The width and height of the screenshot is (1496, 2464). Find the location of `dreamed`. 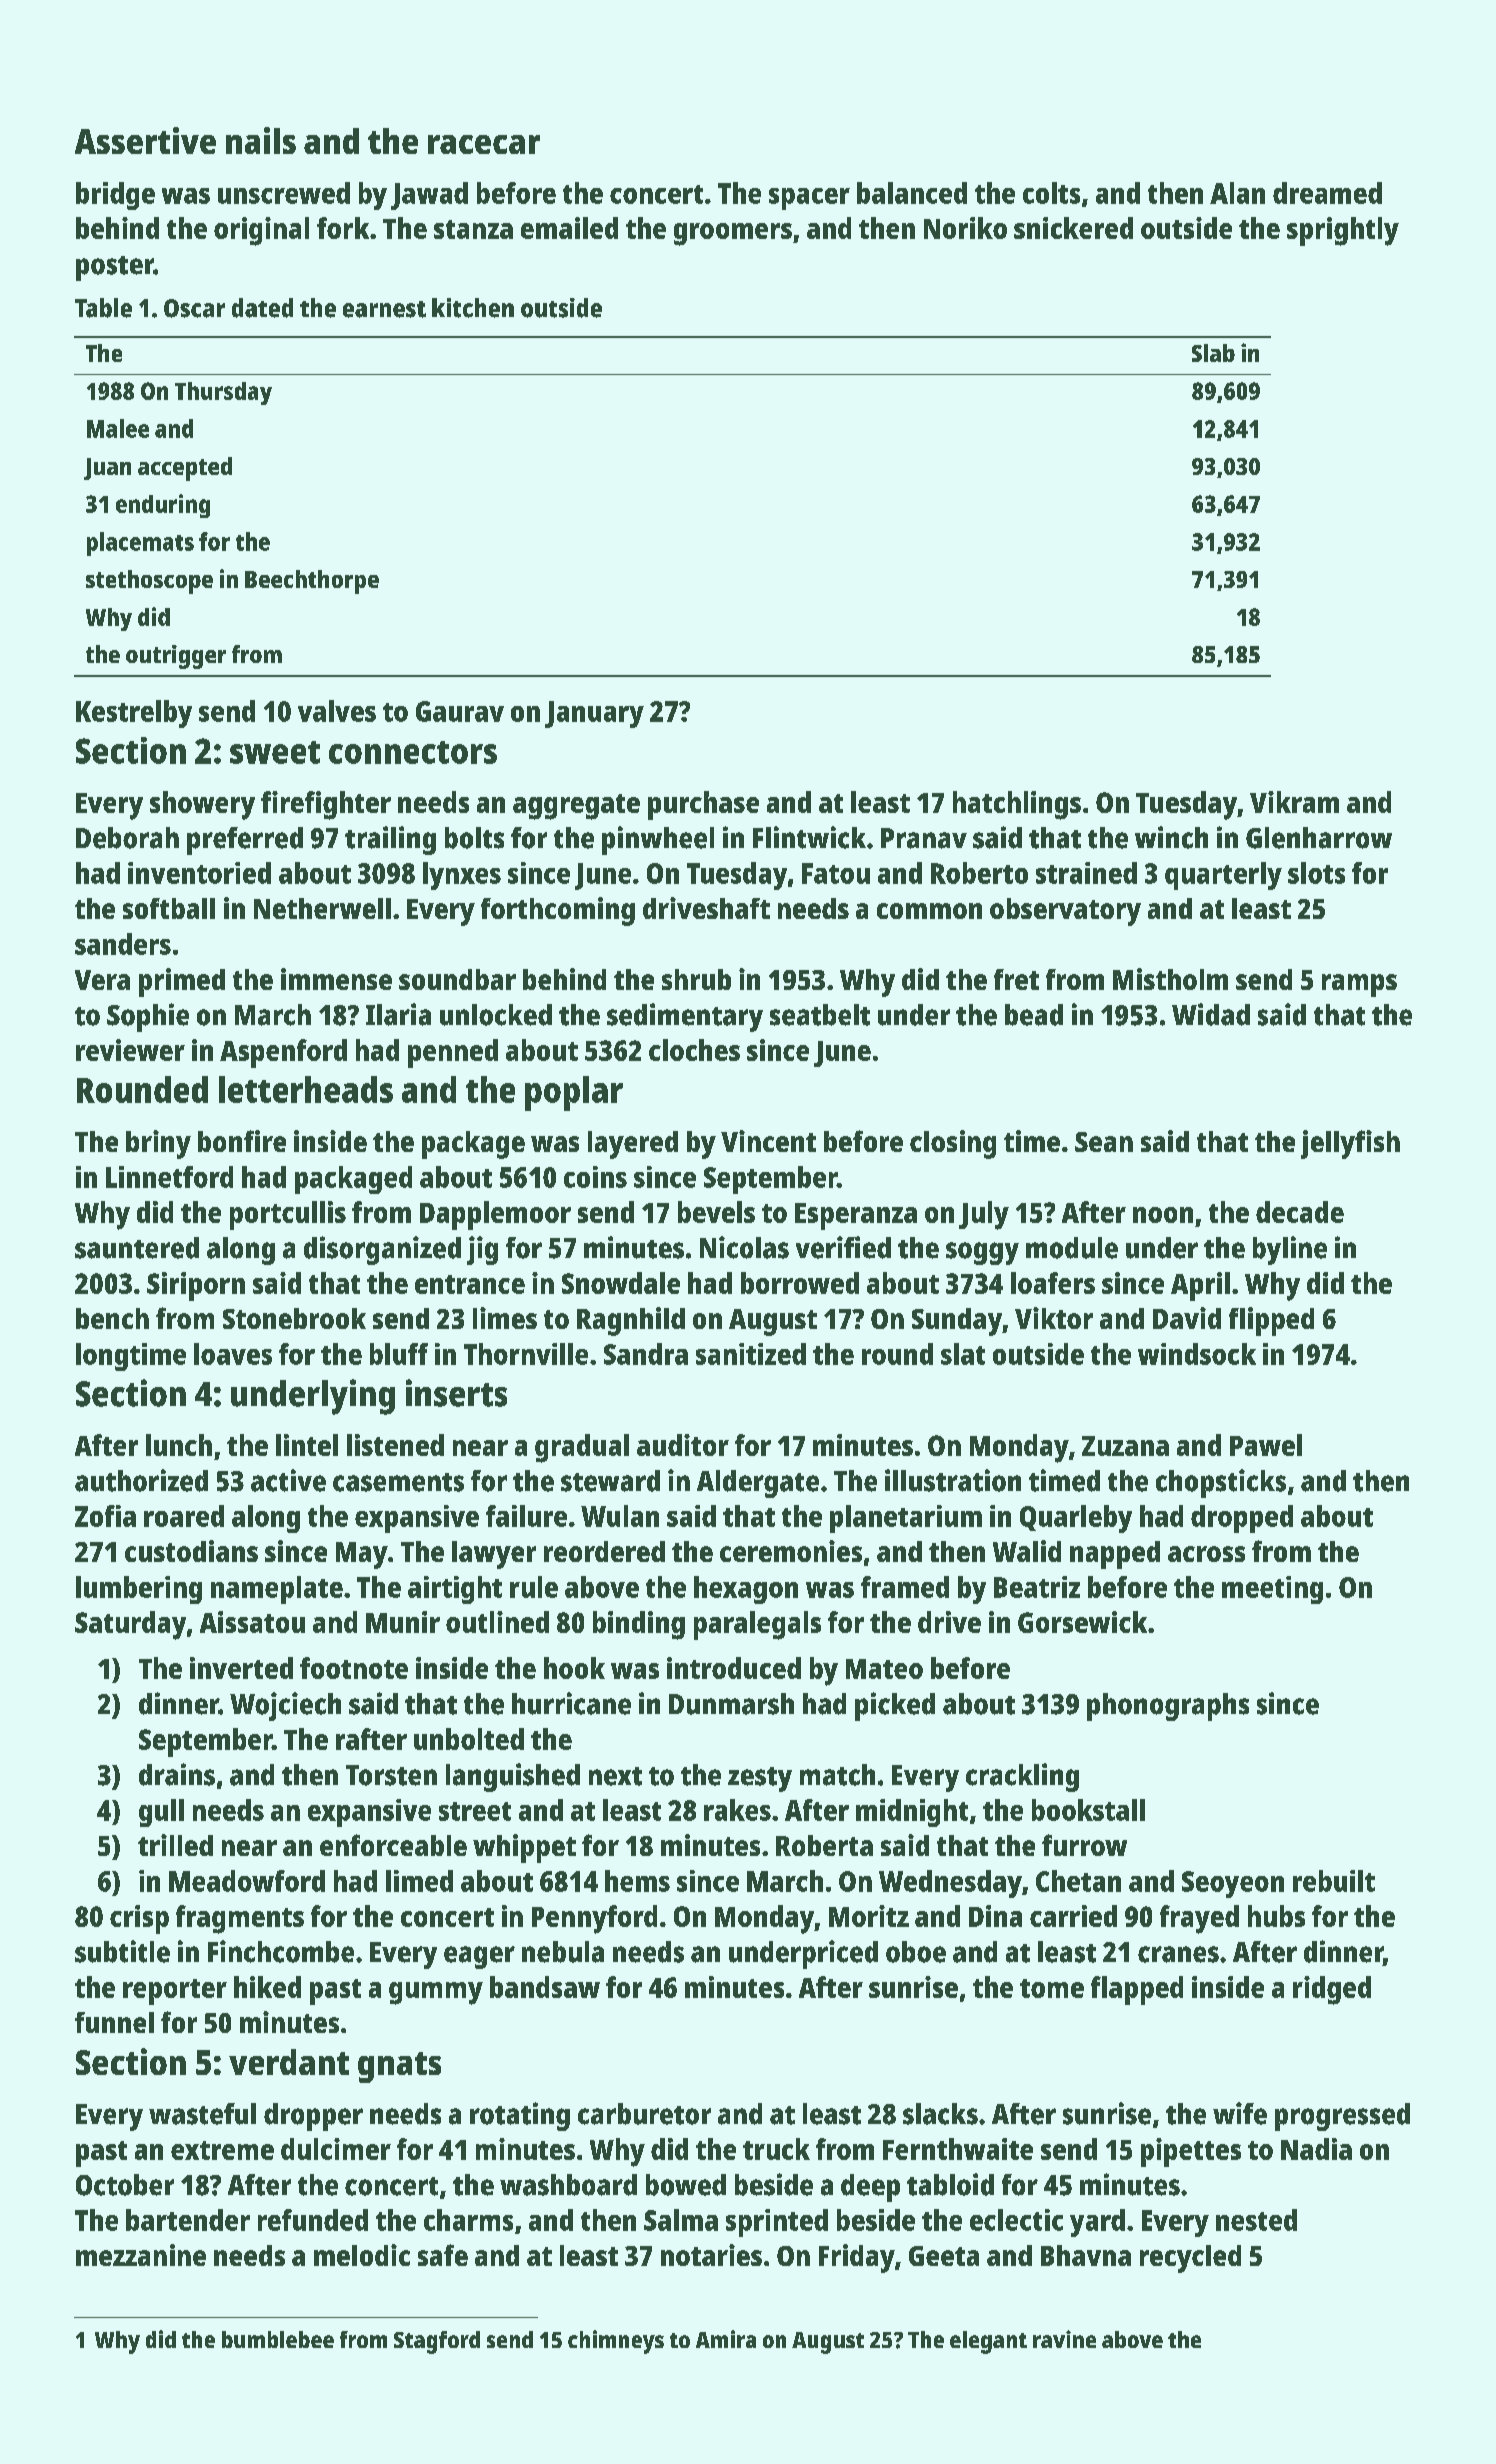

dreamed is located at coordinates (1327, 193).
